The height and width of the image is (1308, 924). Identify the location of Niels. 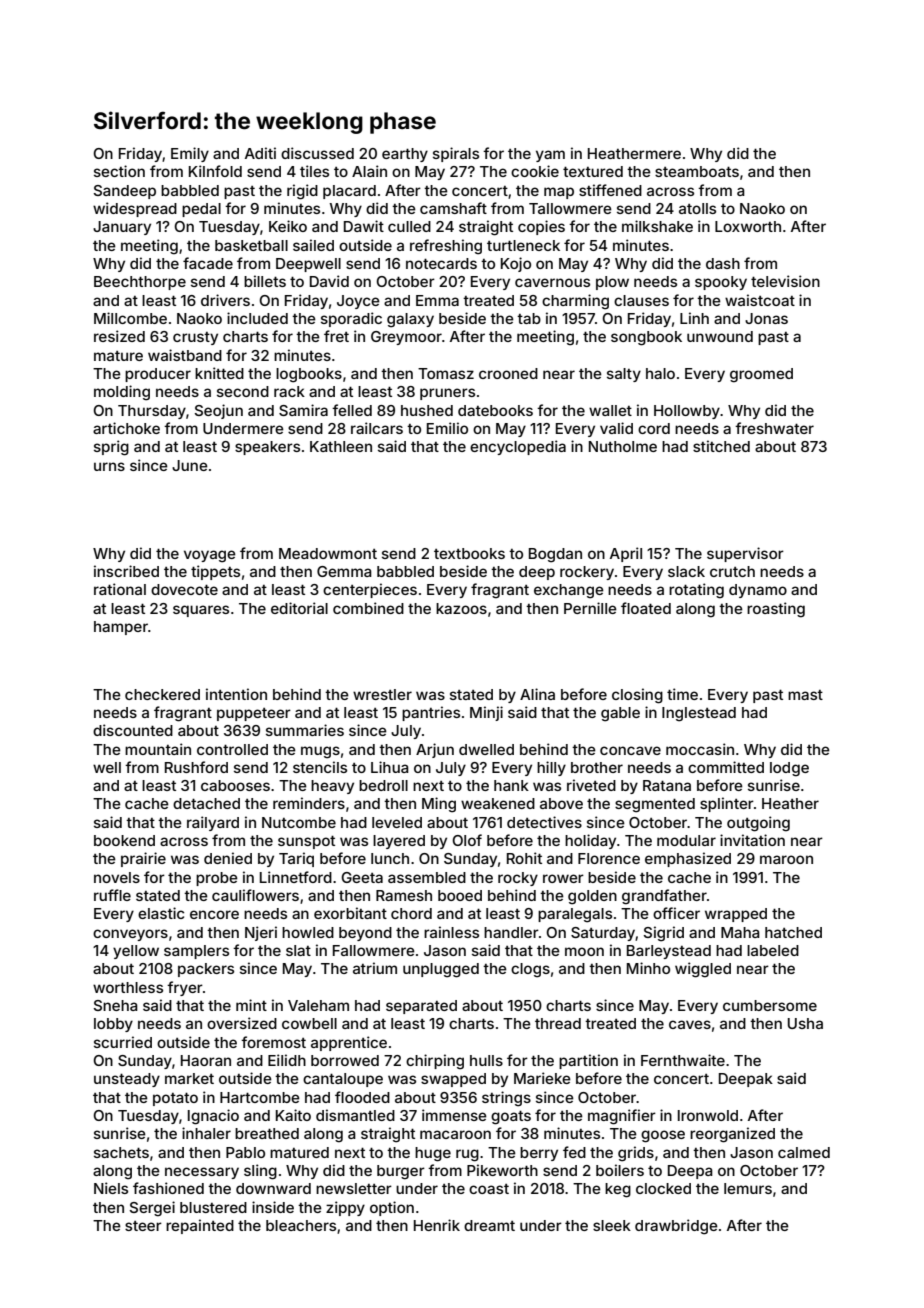
(111, 1188).
